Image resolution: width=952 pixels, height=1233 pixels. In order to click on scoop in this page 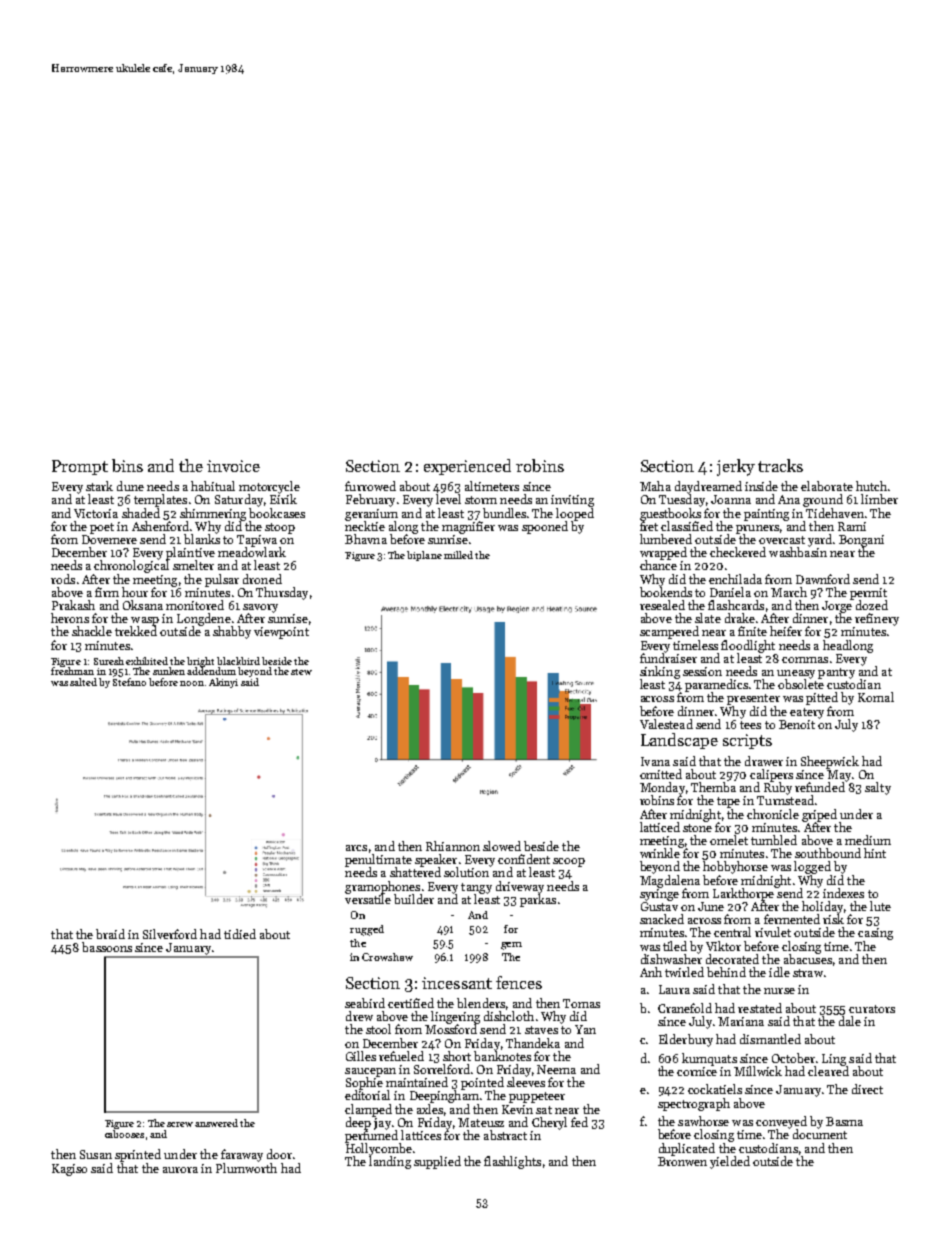, I will do `click(569, 862)`.
